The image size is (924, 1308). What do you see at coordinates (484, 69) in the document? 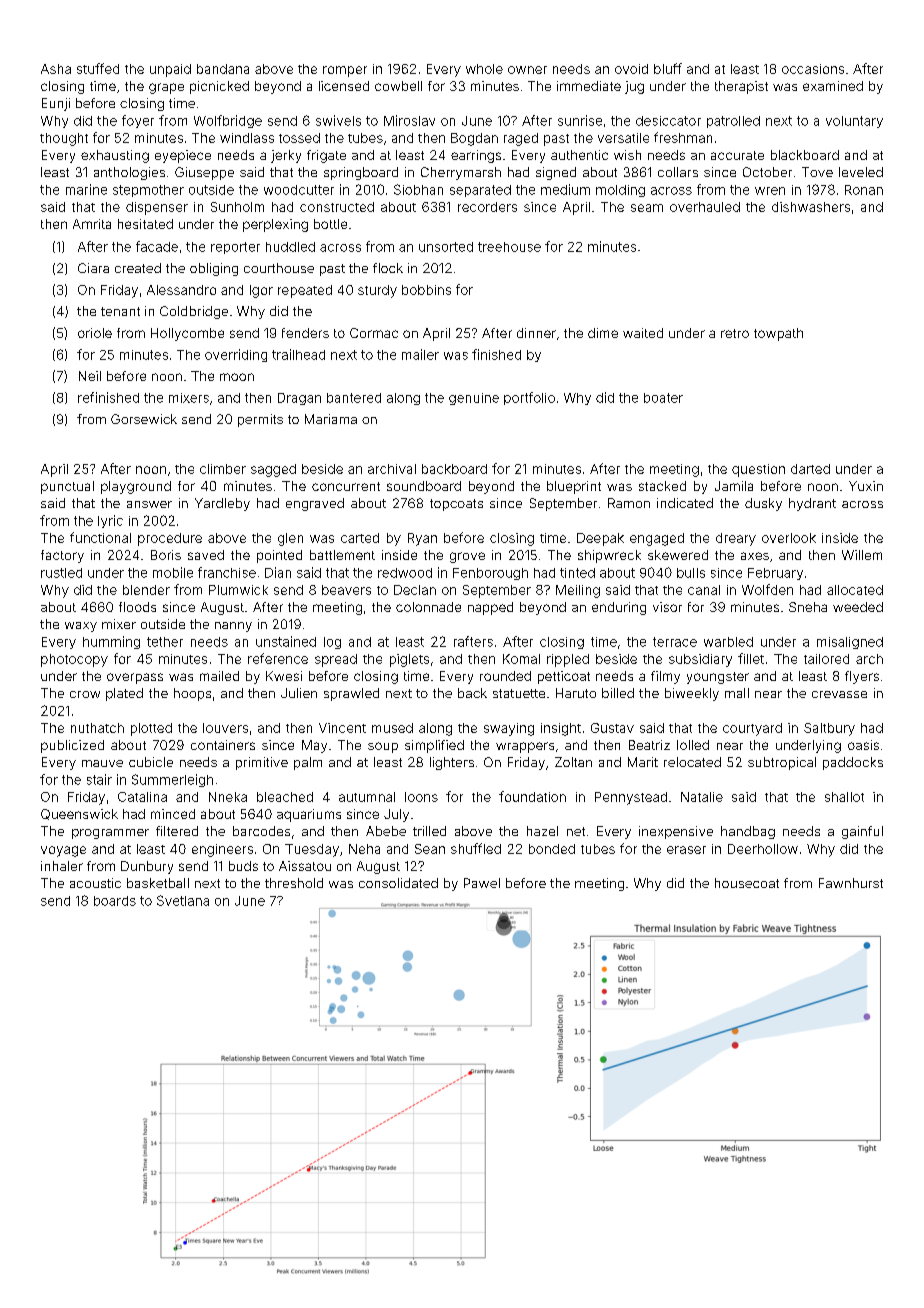
I see `whole` at bounding box center [484, 69].
